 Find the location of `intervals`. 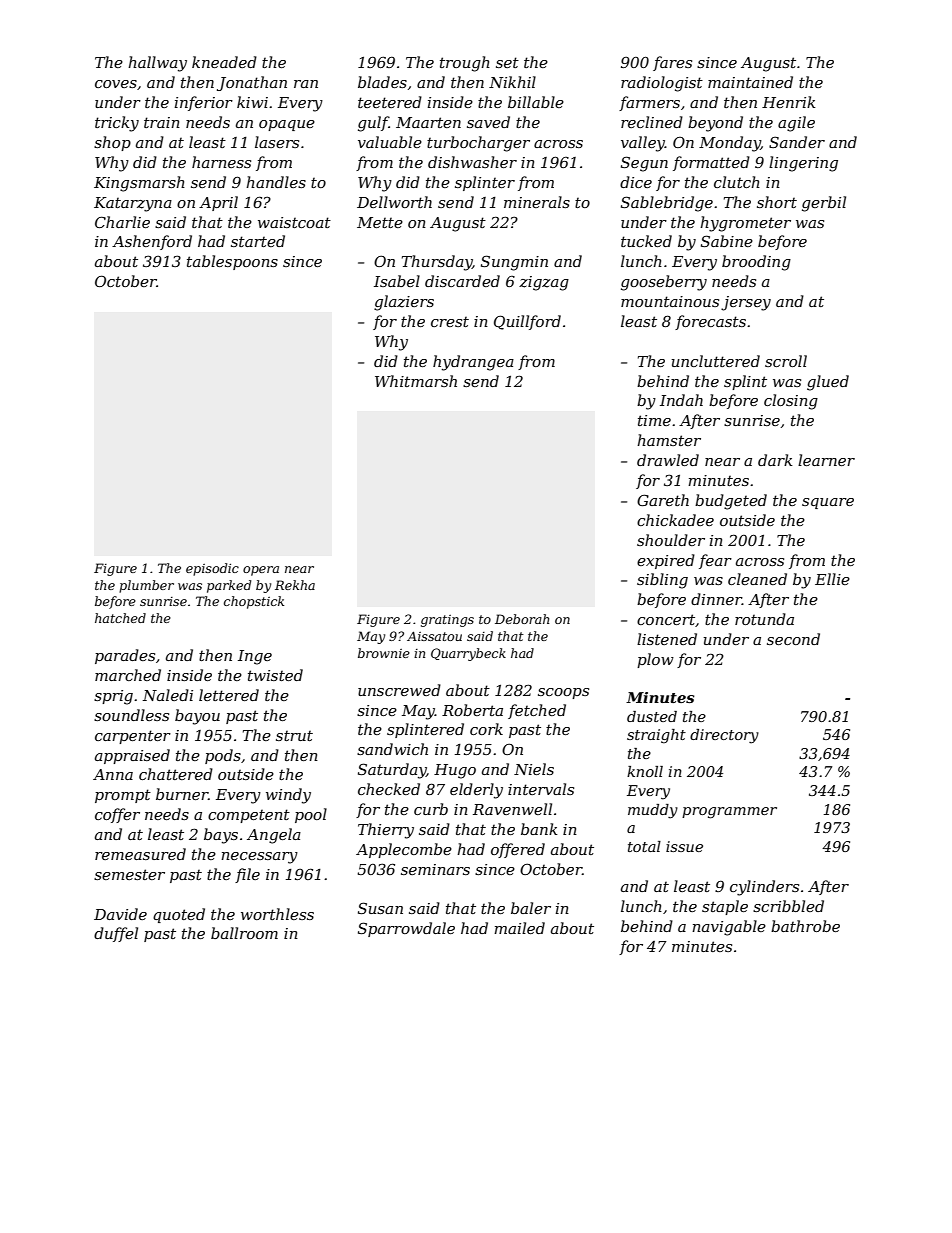

intervals is located at coordinates (541, 789).
